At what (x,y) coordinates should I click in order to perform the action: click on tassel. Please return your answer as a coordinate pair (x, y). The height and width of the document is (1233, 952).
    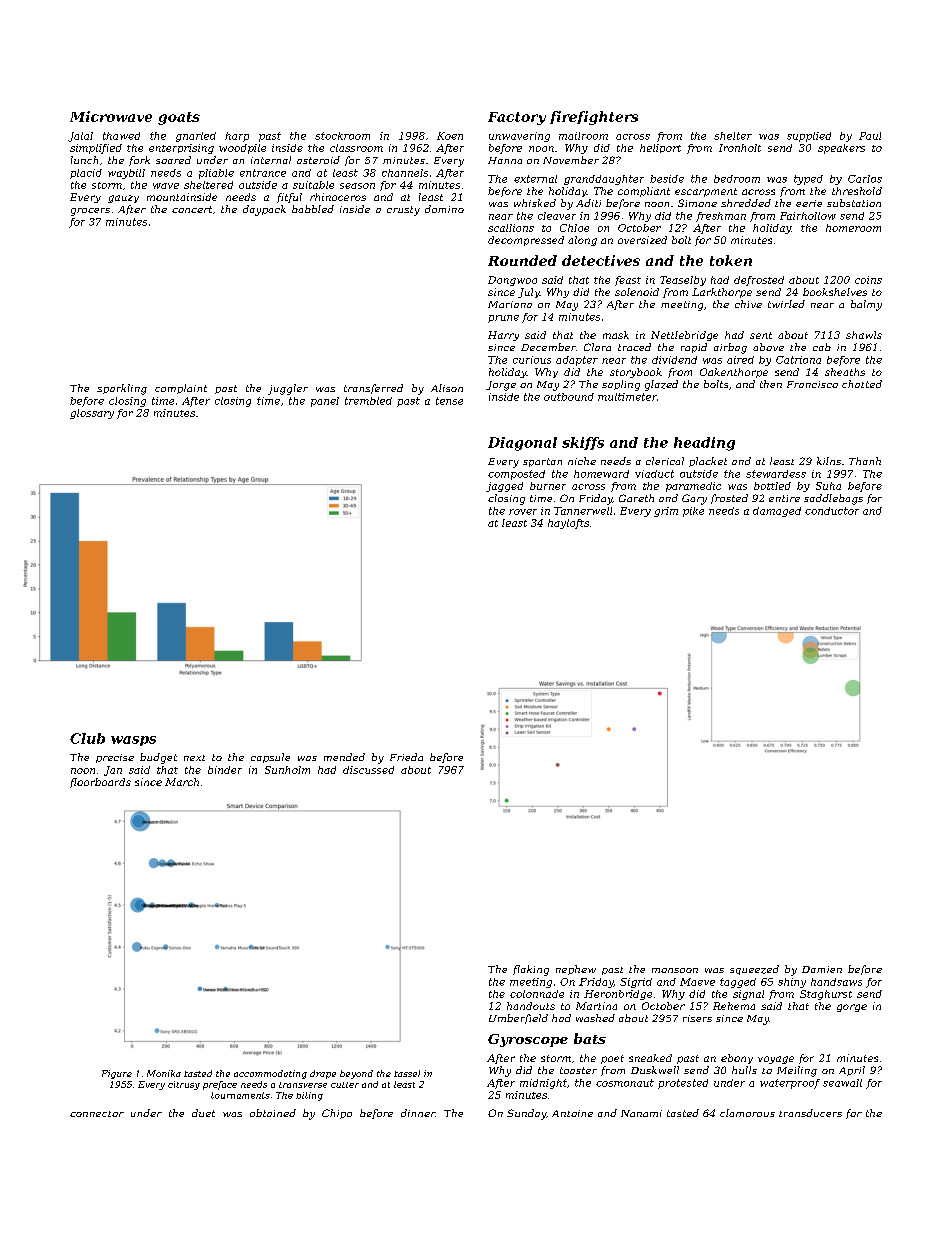
    Looking at the image, I should click on (407, 1073).
